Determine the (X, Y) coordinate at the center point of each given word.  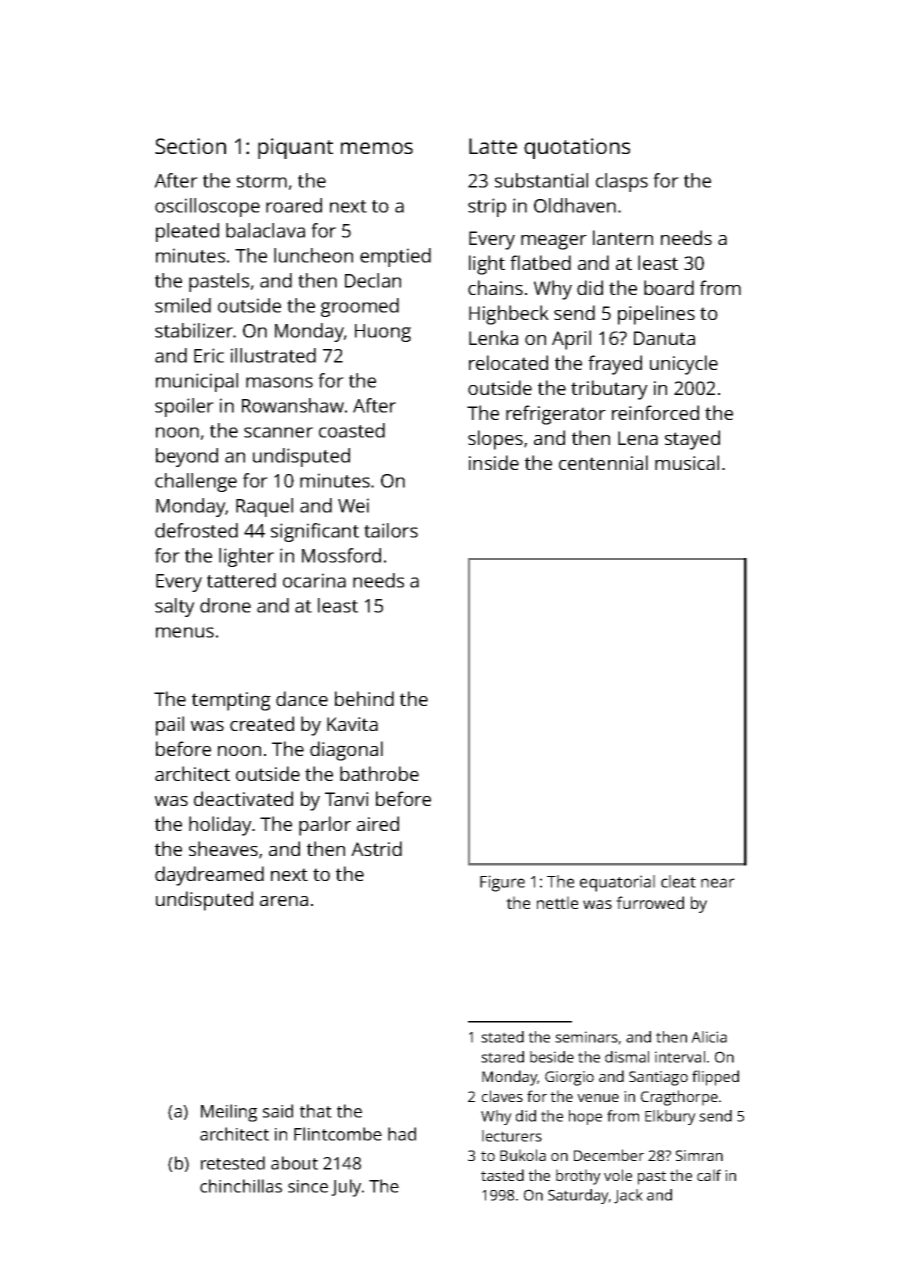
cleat (678, 881)
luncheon (313, 255)
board (669, 287)
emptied (395, 257)
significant (315, 532)
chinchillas (241, 1186)
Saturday (578, 1196)
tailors (391, 530)
